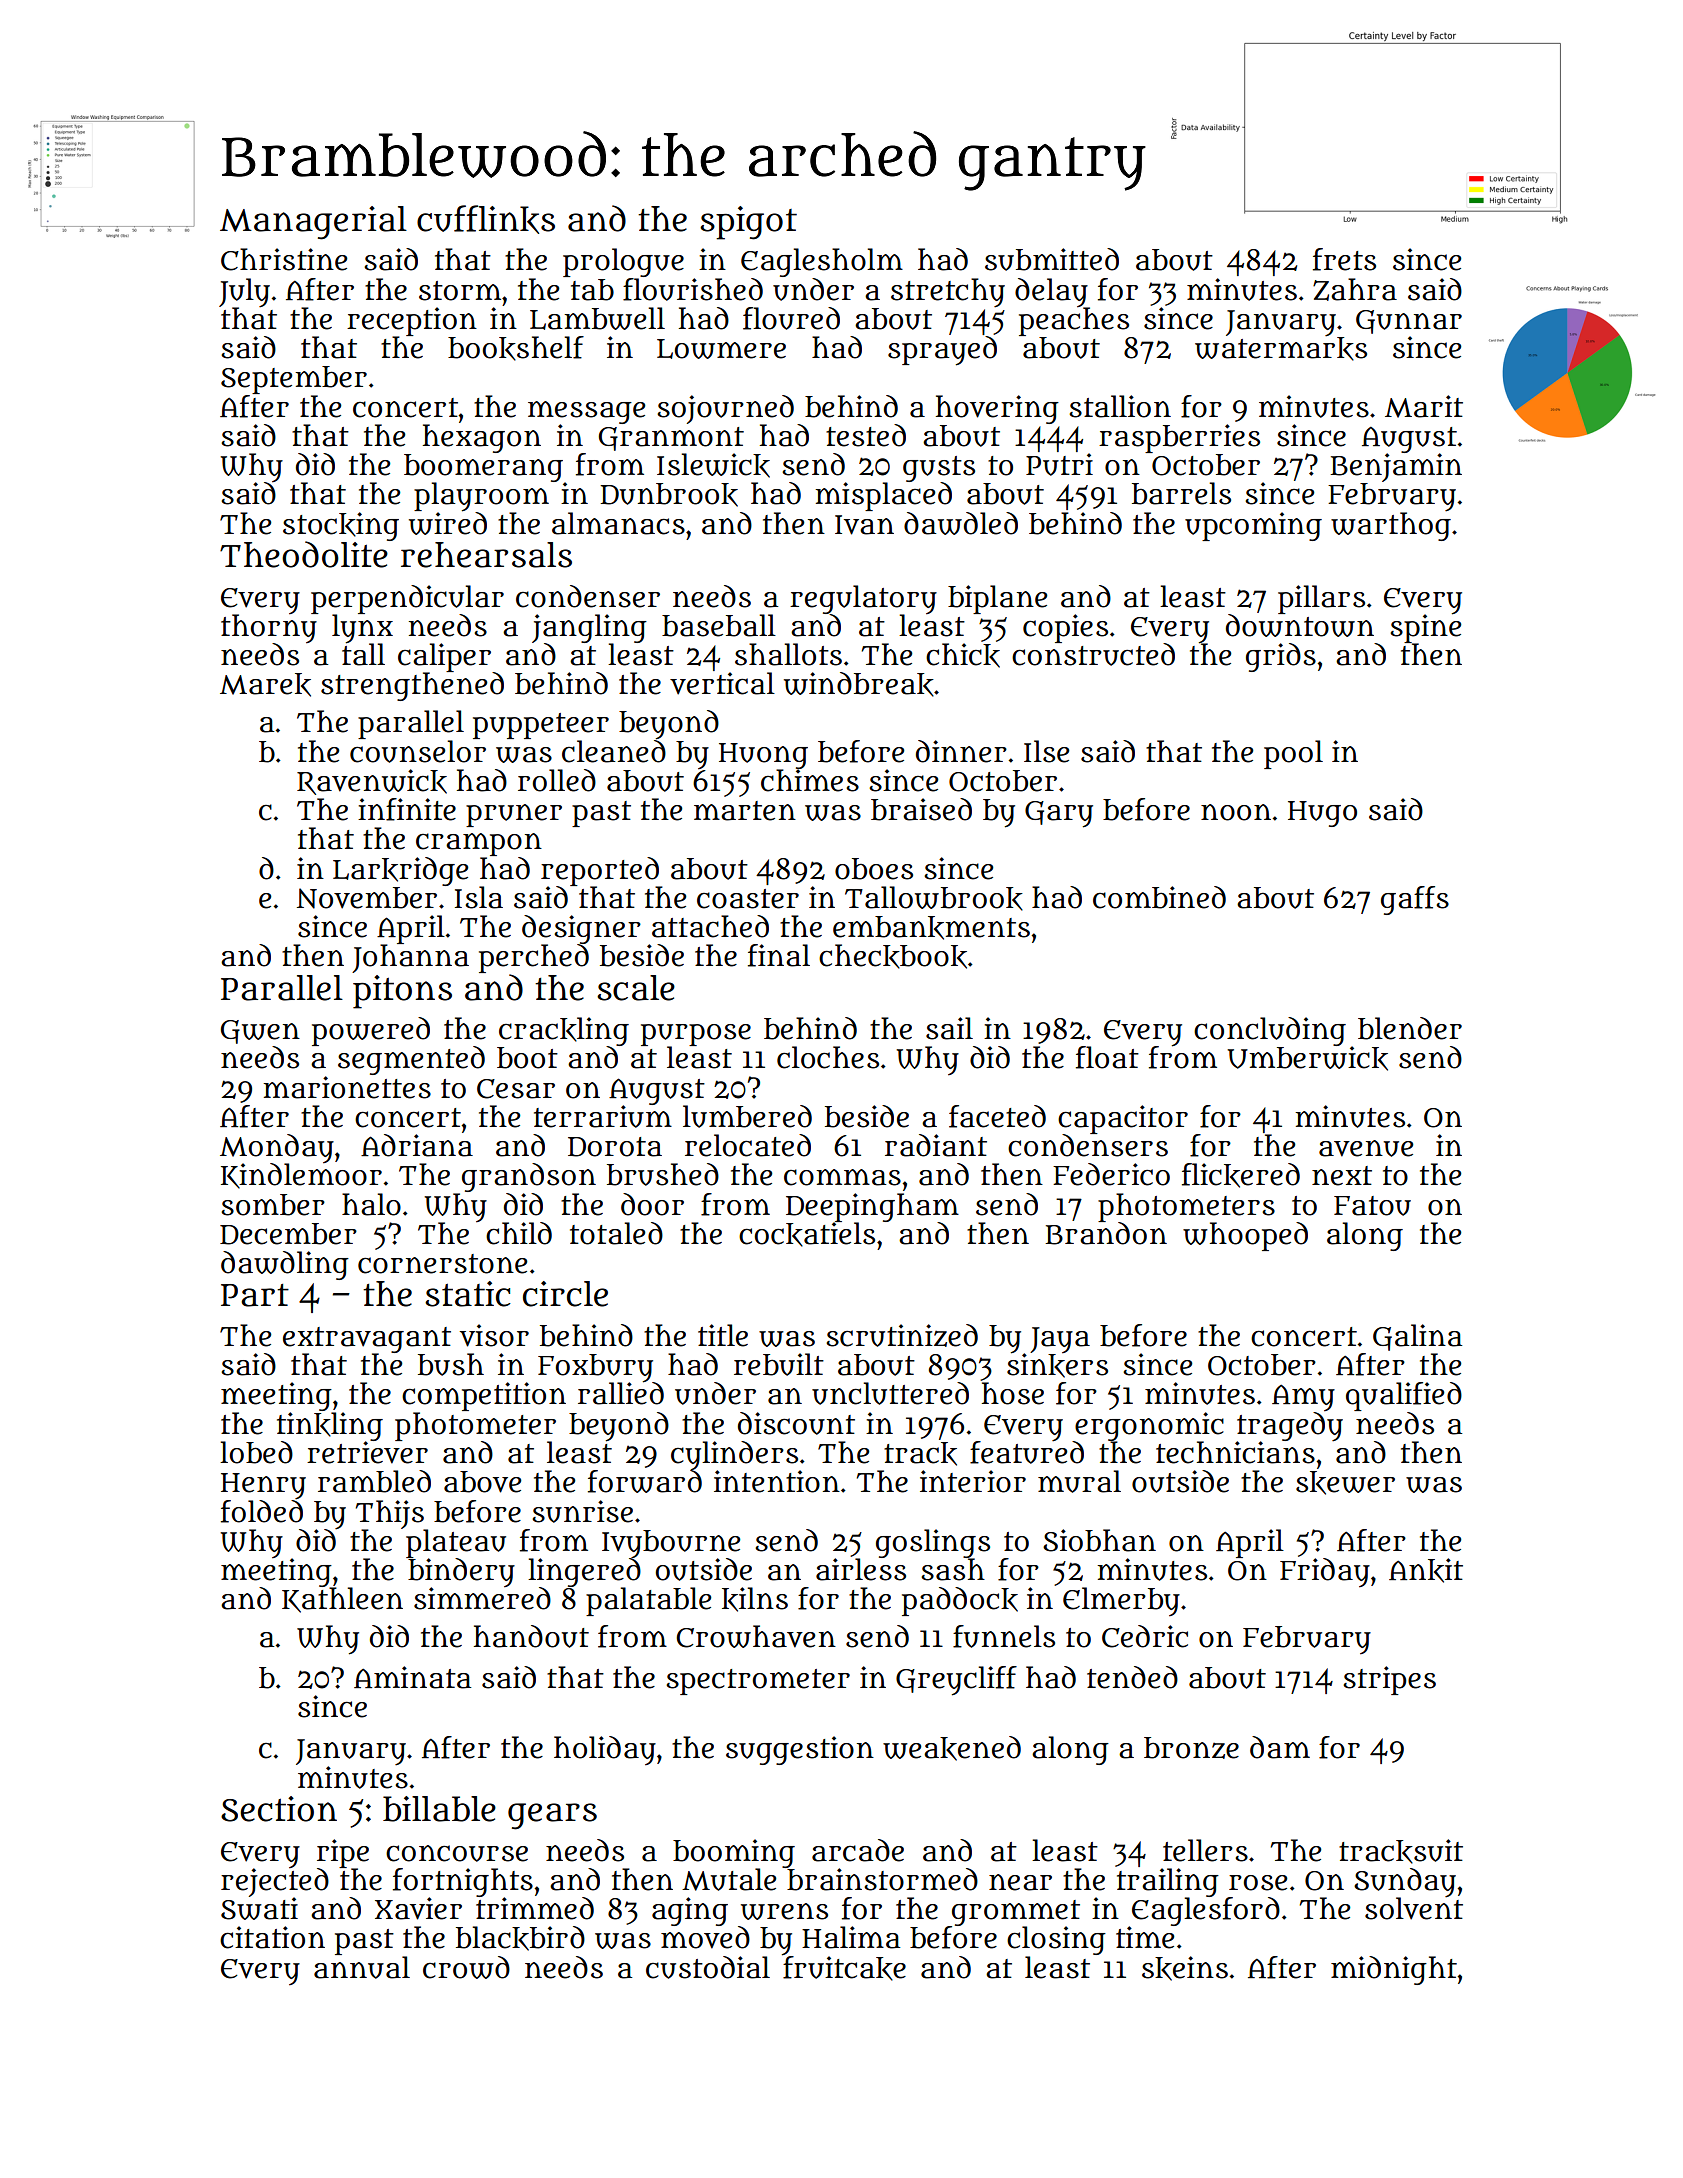 Image resolution: width=1683 pixels, height=2178 pixels. I want to click on Deepingham, so click(872, 1207).
